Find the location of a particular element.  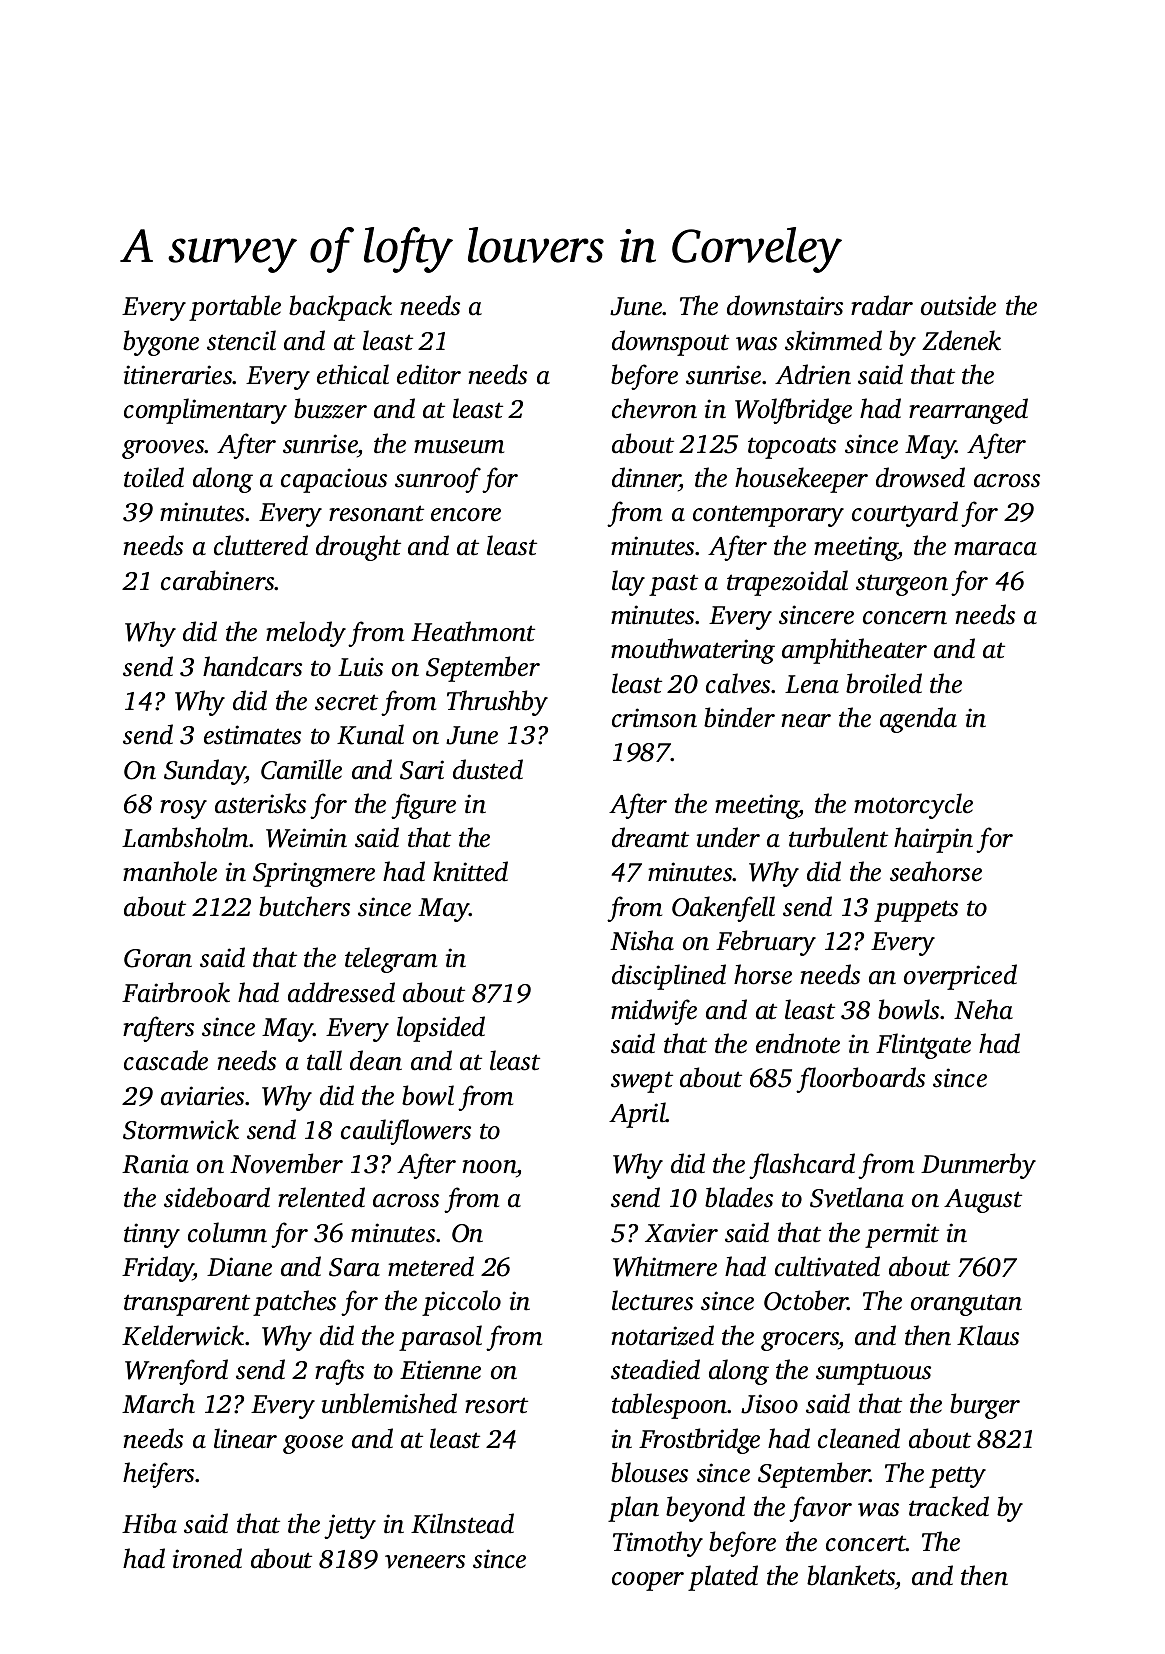

binder is located at coordinates (739, 717).
